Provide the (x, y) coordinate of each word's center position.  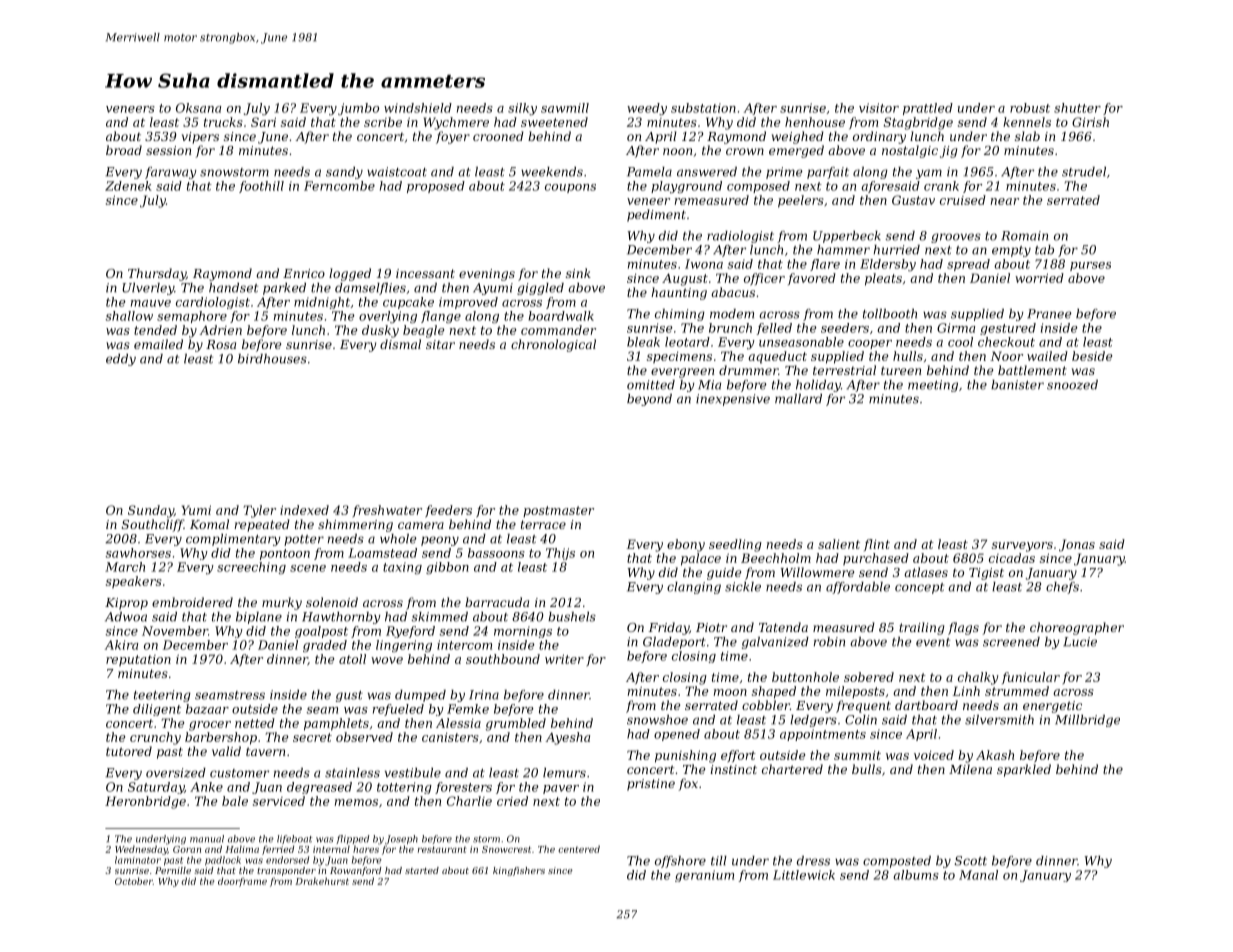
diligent (157, 710)
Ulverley (148, 289)
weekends (552, 172)
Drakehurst (322, 881)
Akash (995, 755)
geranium (704, 876)
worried (1039, 278)
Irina (484, 695)
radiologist (740, 237)
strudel (1084, 172)
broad (124, 150)
